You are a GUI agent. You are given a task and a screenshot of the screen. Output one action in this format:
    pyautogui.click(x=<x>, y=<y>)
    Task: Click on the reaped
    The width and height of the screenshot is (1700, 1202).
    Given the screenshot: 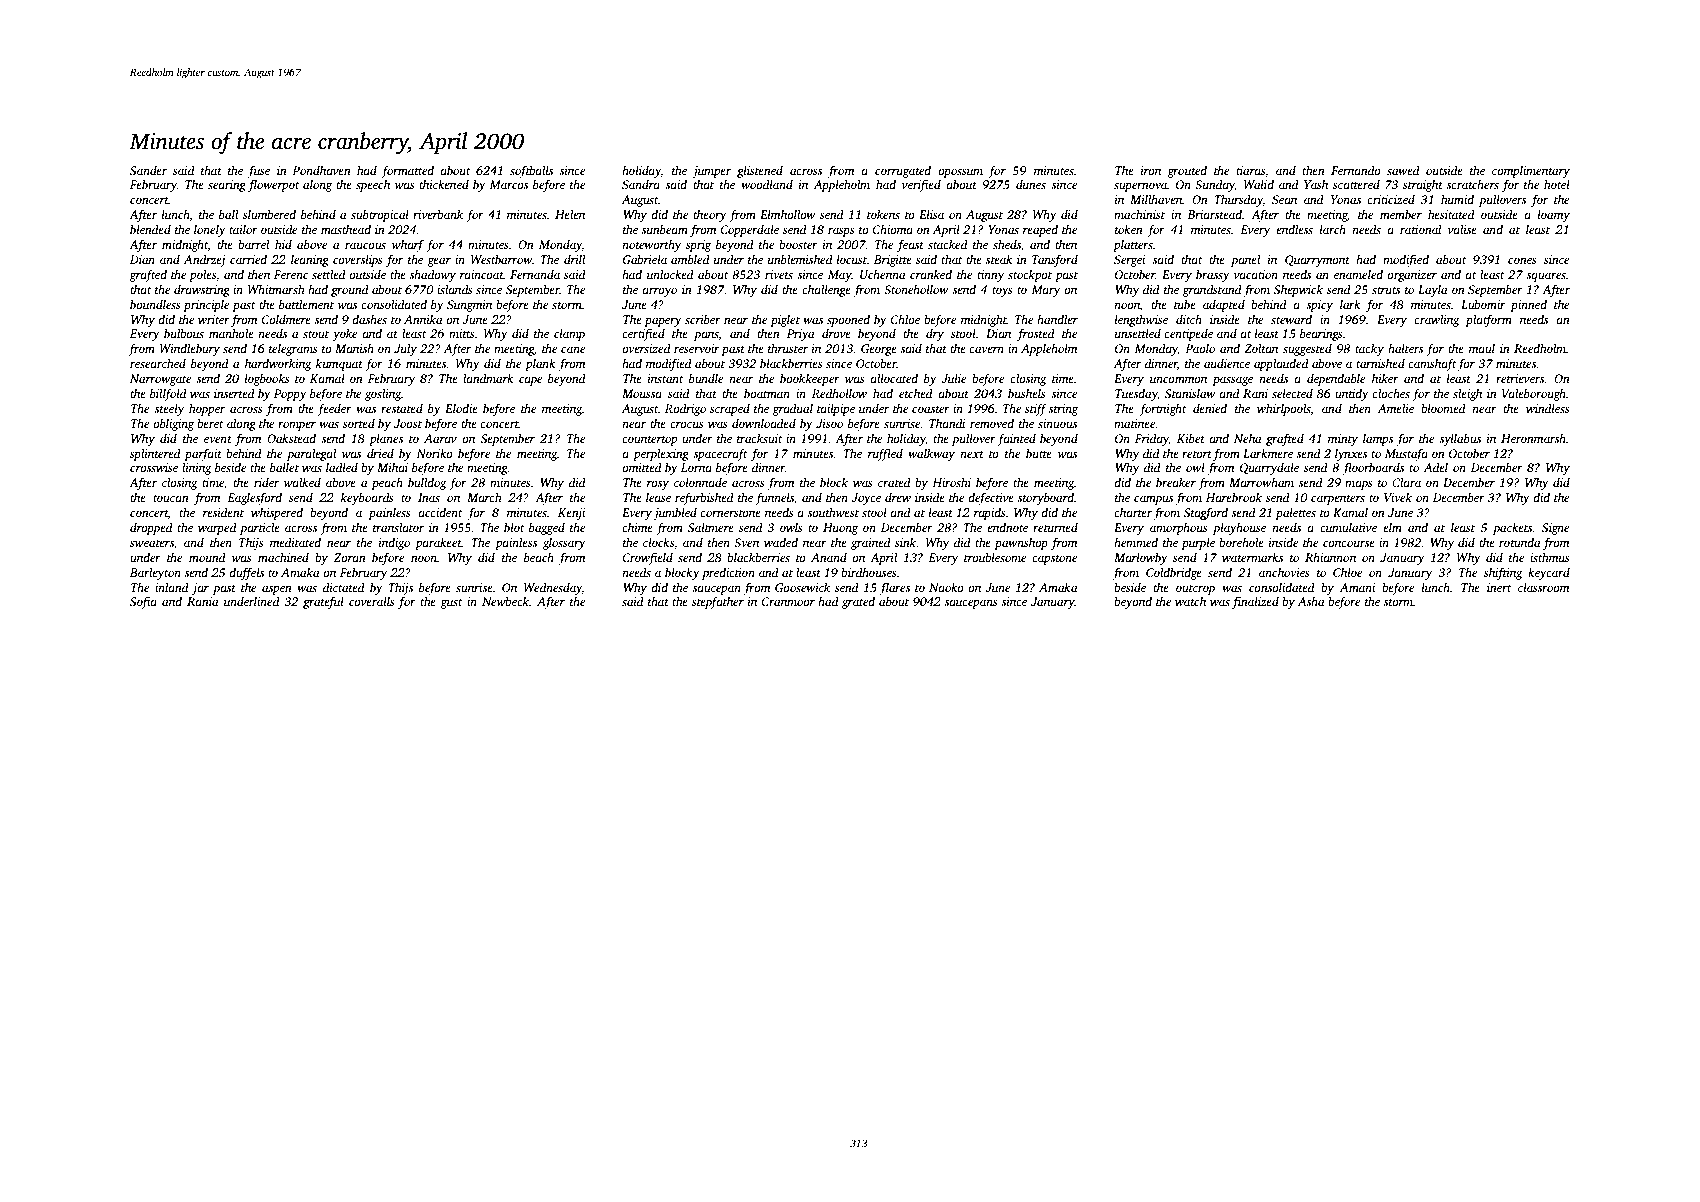 What is the action you would take?
    pyautogui.click(x=1040, y=230)
